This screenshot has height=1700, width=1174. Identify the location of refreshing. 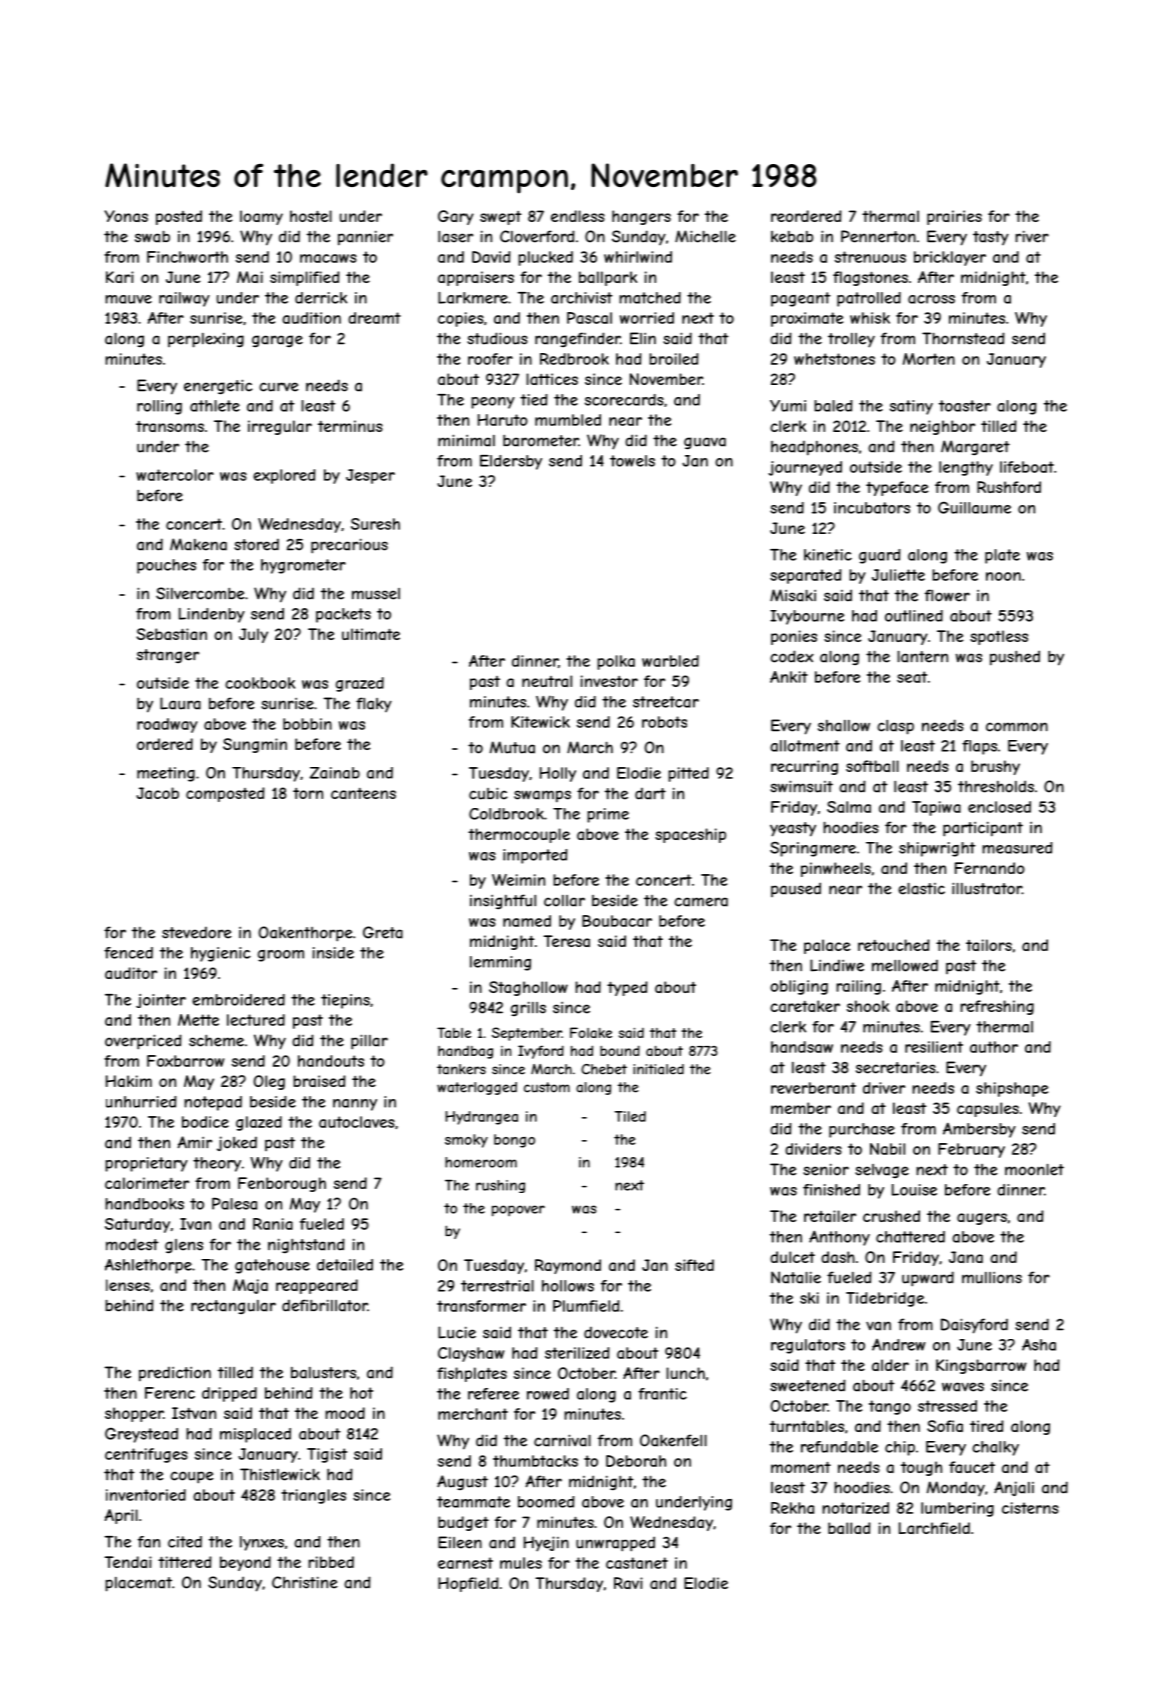
(997, 1007).
